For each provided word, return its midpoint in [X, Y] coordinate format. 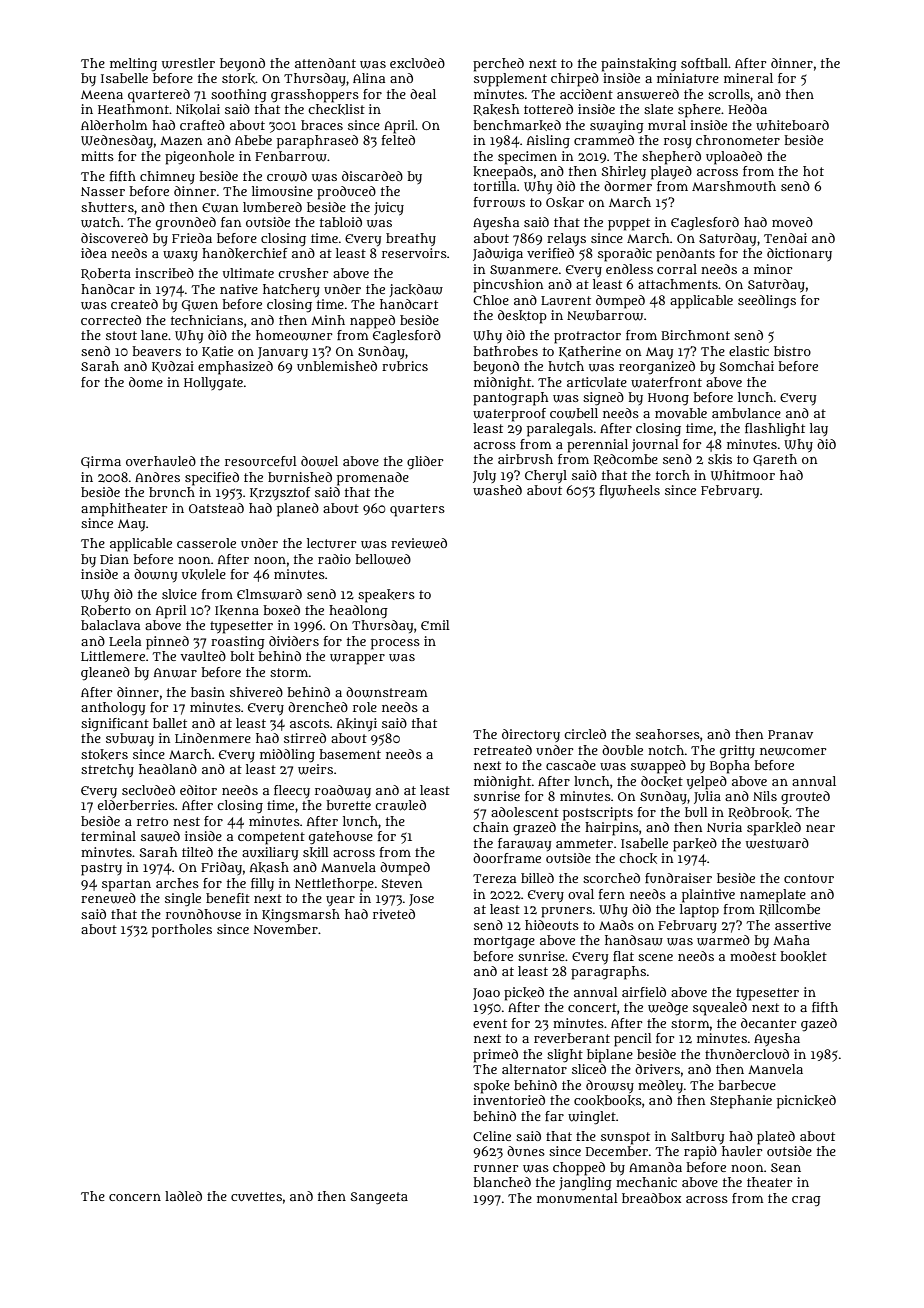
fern [612, 894]
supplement [510, 80]
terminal [108, 836]
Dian [114, 559]
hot [813, 171]
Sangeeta [379, 1198]
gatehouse [341, 838]
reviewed [419, 543]
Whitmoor [743, 475]
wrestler [188, 63]
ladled [183, 1196]
